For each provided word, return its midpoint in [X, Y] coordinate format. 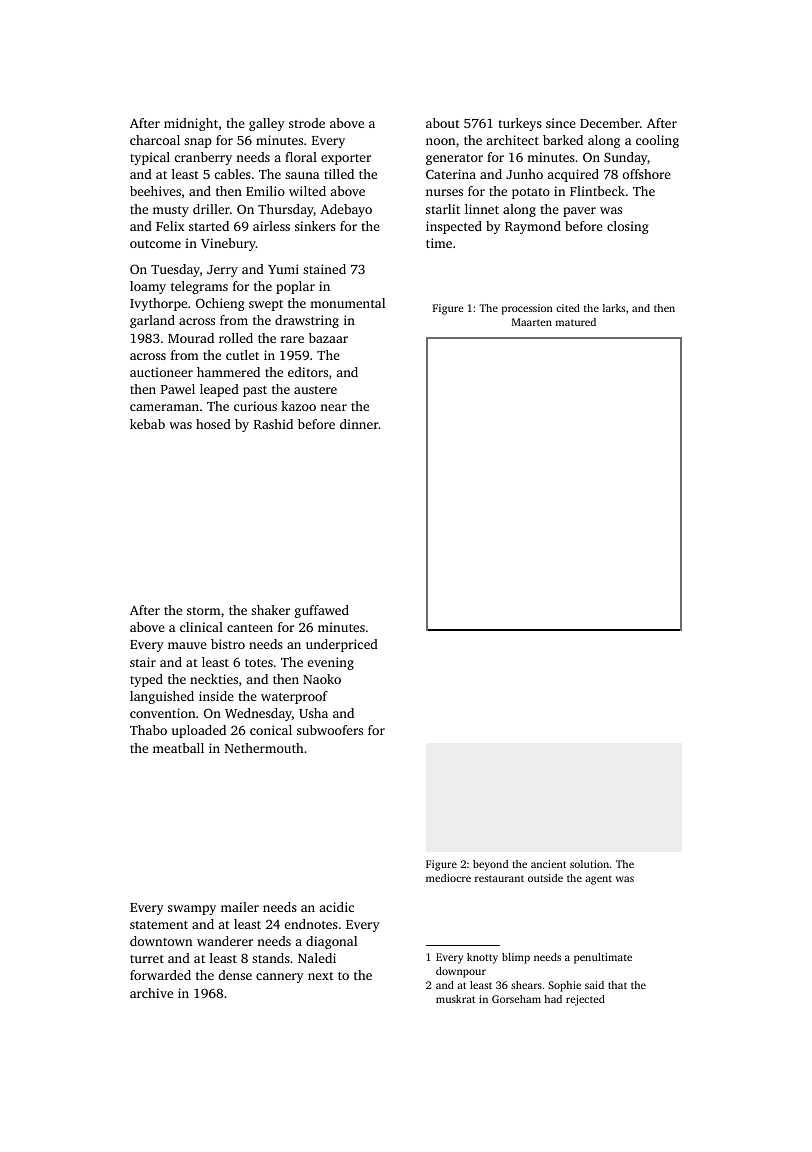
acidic [337, 907]
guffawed [322, 611]
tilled [339, 174]
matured [576, 322]
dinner [359, 424]
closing [627, 227]
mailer [240, 907]
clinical [201, 627]
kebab [147, 424]
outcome [155, 244]
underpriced [342, 645]
